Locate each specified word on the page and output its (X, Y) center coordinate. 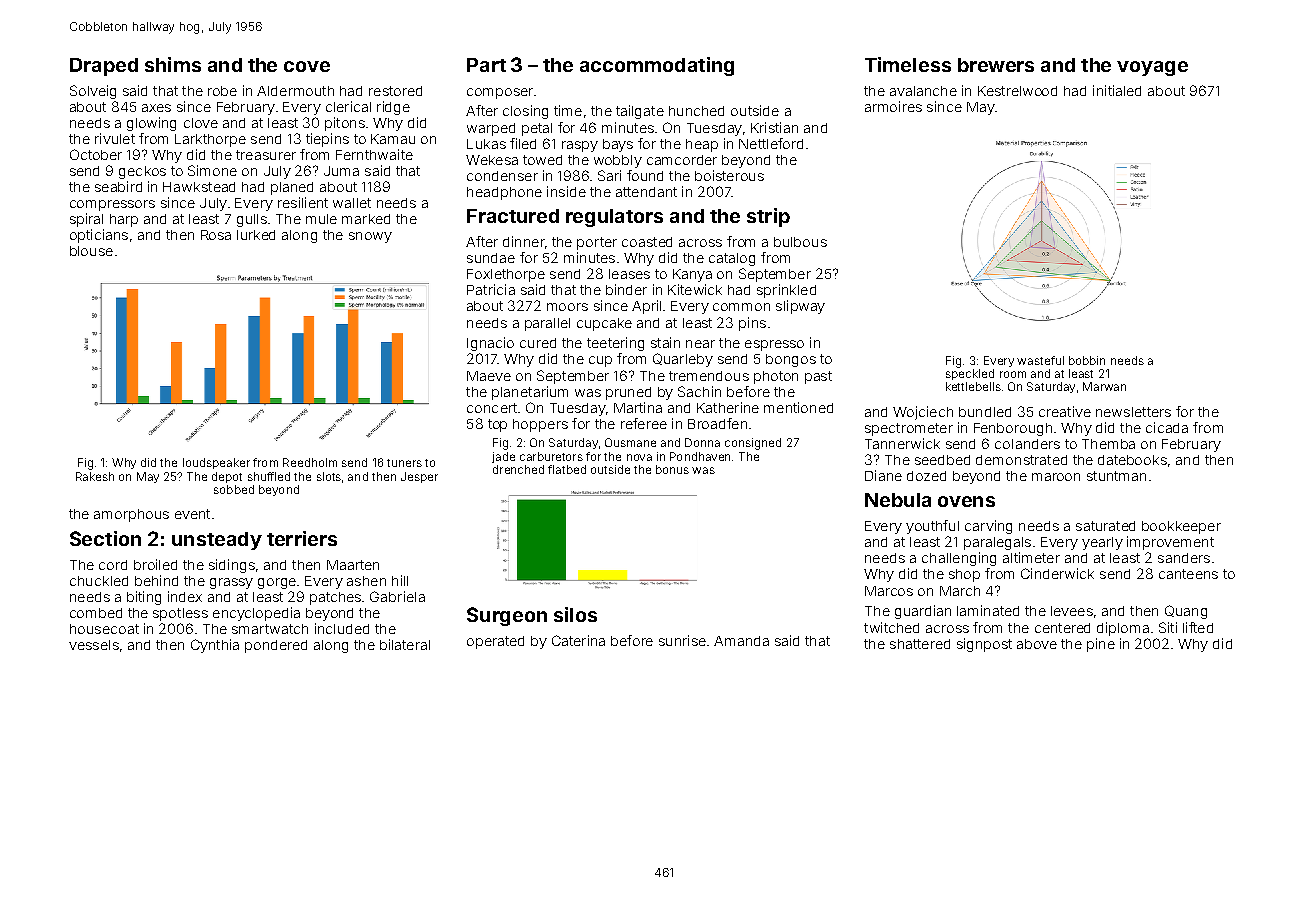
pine (1101, 645)
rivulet (115, 138)
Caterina (578, 640)
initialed (1117, 90)
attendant (646, 192)
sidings (232, 566)
